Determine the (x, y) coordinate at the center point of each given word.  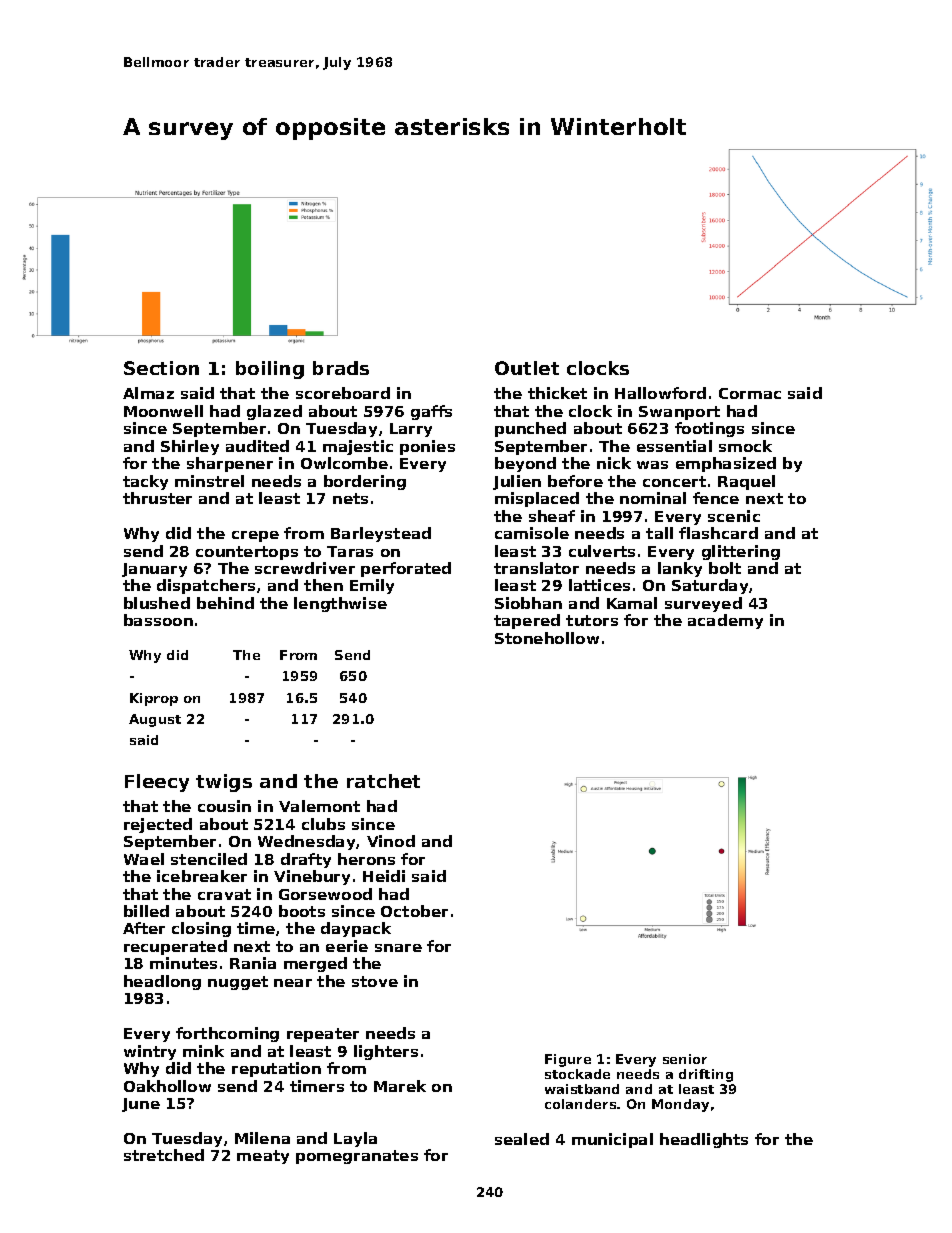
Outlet (527, 368)
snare (398, 948)
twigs (224, 783)
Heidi (384, 876)
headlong (162, 982)
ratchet (383, 781)
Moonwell (163, 411)
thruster (157, 498)
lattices (599, 585)
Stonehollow (547, 638)
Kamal (632, 603)
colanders (580, 1104)
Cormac (750, 393)
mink (203, 1051)
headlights (704, 1140)
